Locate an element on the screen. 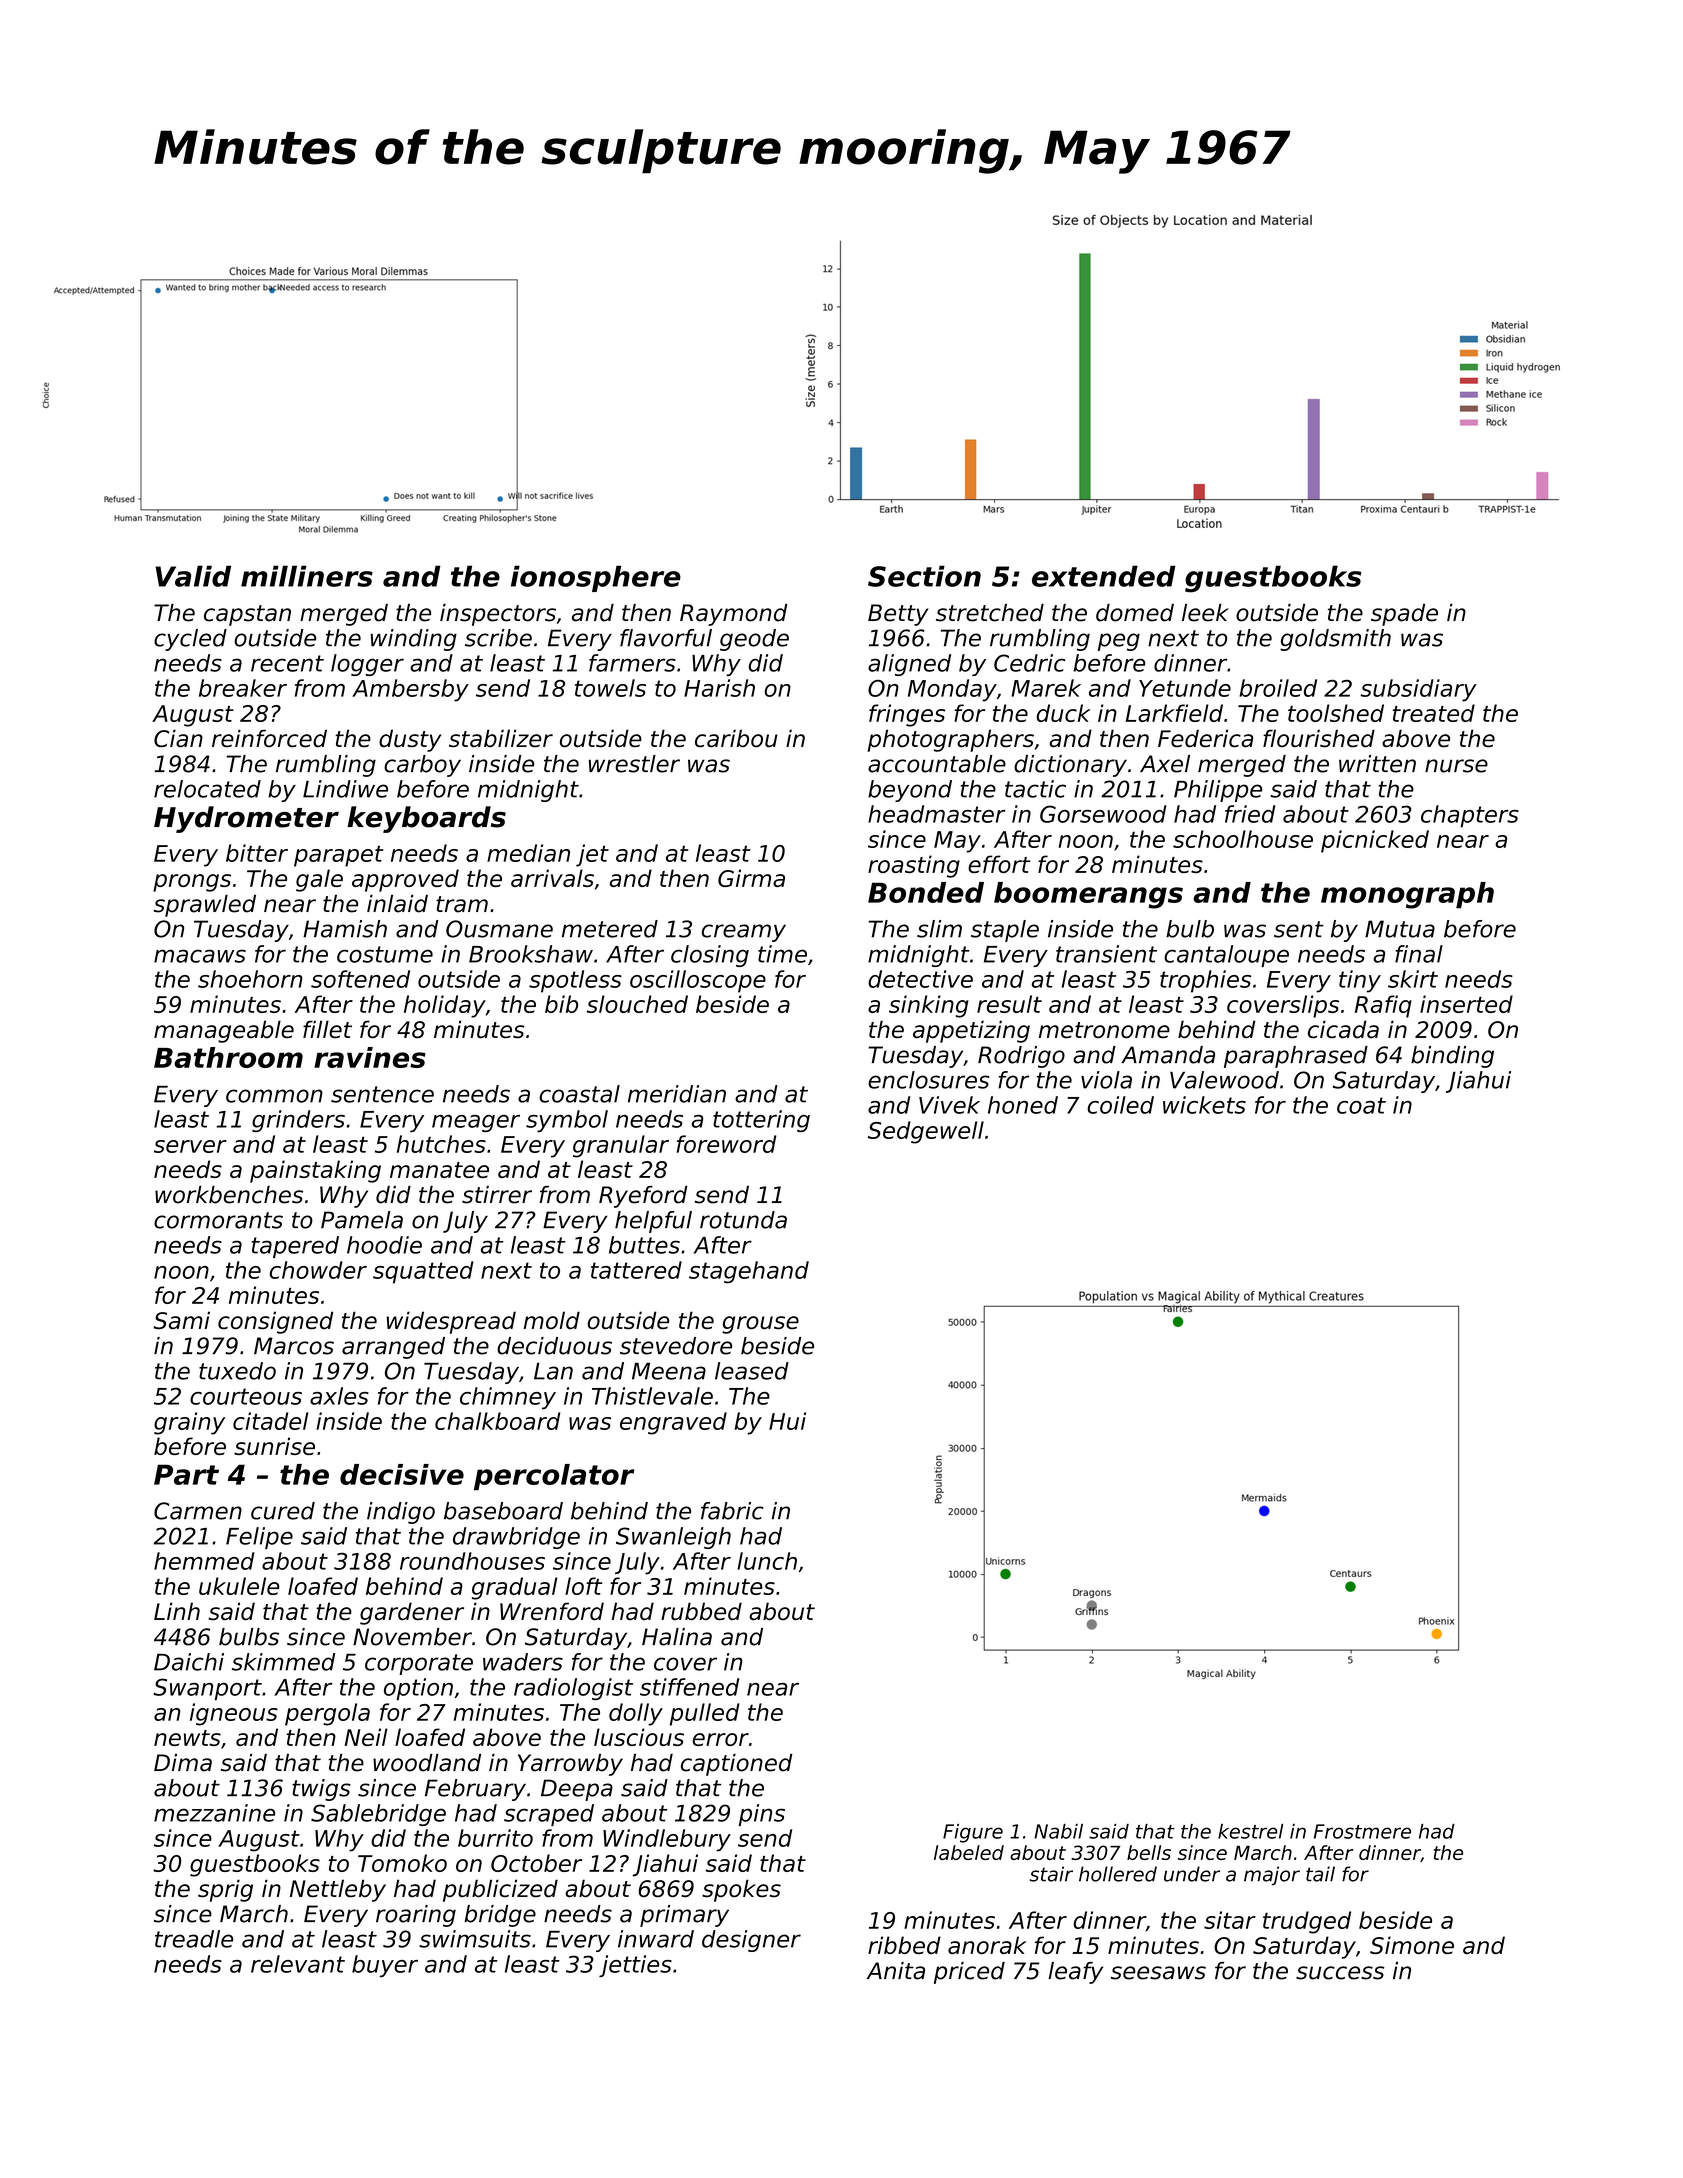  axles is located at coordinates (339, 1396).
